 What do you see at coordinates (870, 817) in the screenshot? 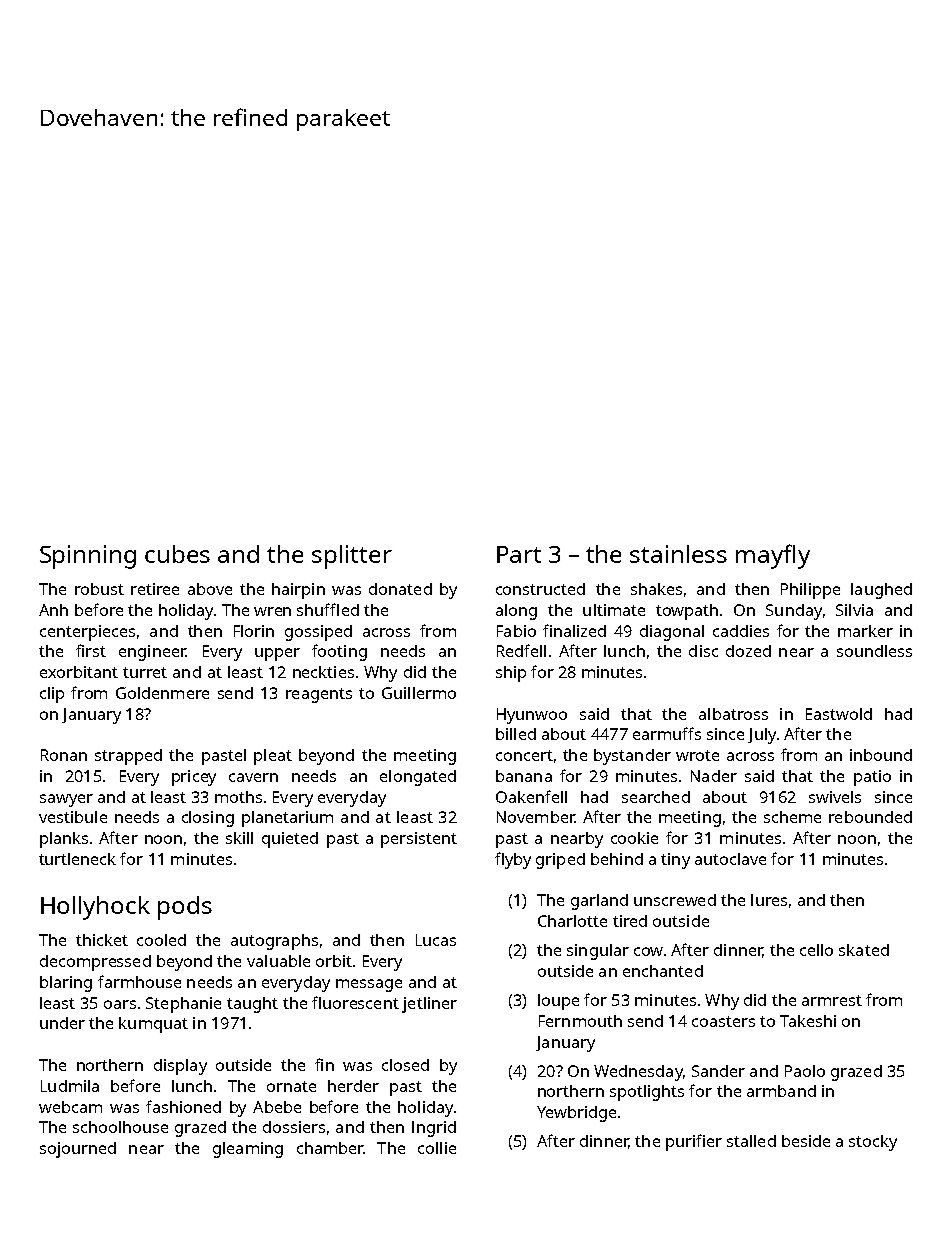
I see `rebounded` at bounding box center [870, 817].
